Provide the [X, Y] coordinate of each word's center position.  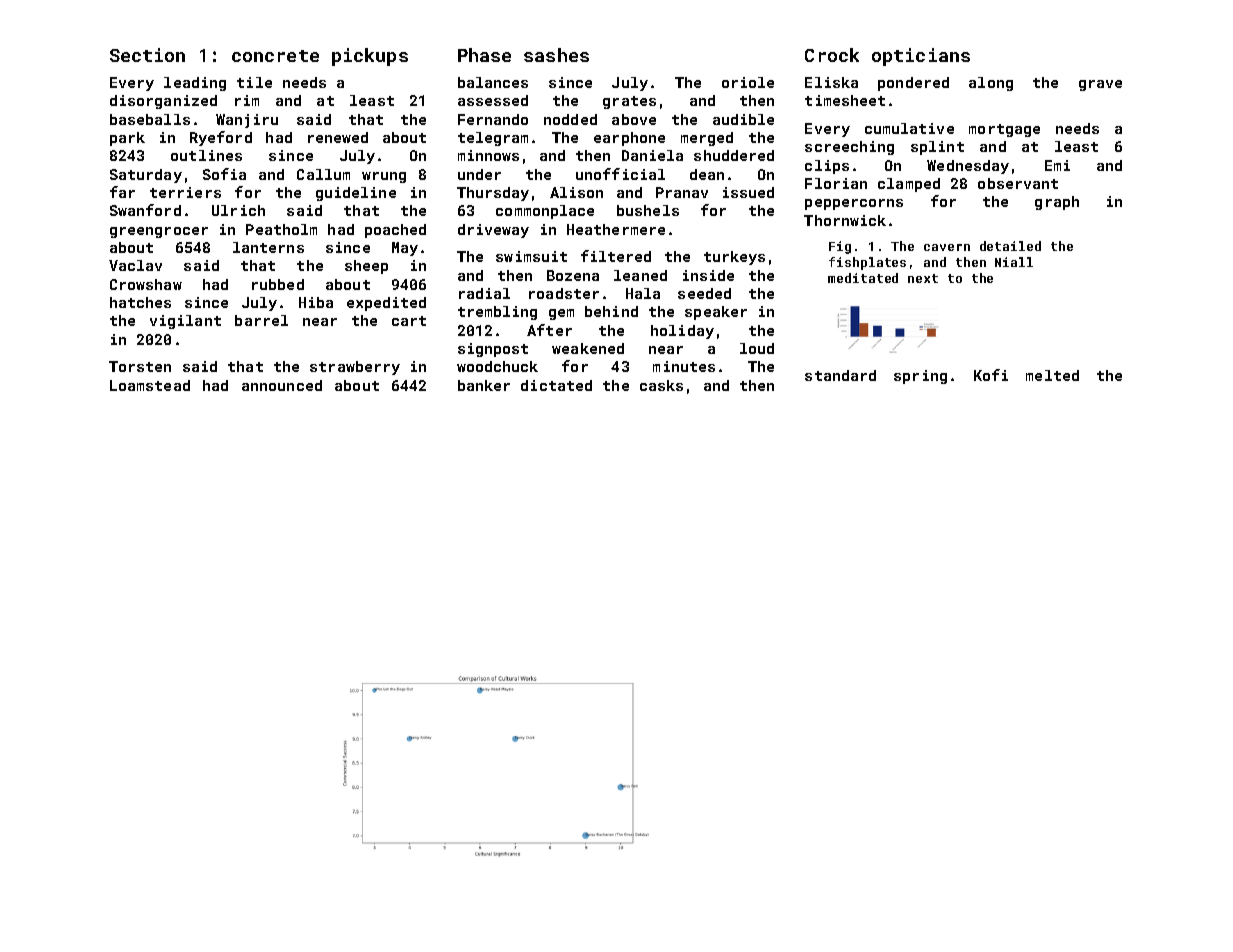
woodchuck [497, 366]
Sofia [224, 174]
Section [147, 55]
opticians [921, 57]
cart [409, 321]
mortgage [1004, 130]
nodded [570, 119]
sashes [556, 55]
